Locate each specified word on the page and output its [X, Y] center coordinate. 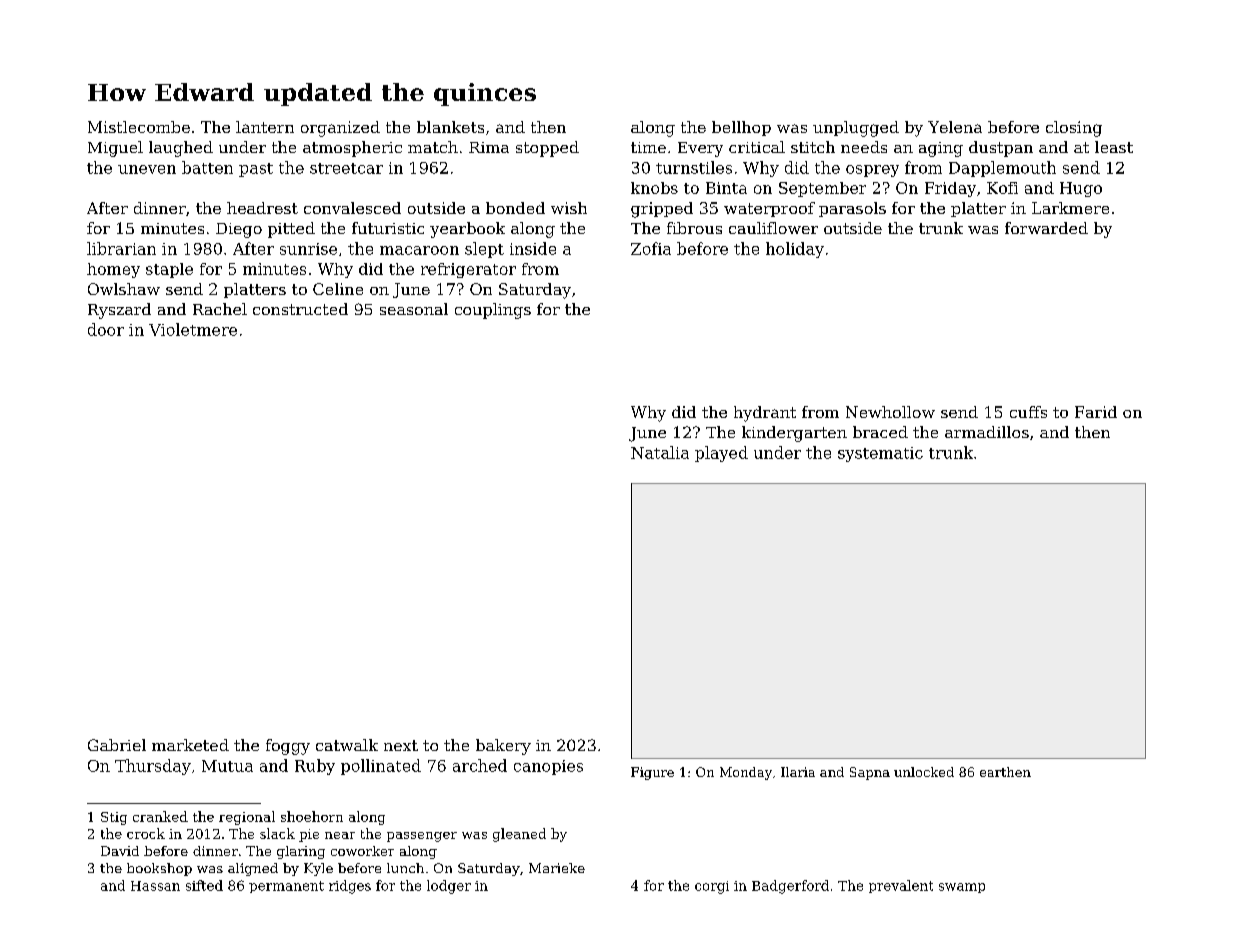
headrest [262, 208]
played [721, 454]
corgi [712, 887]
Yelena [955, 127]
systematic [880, 454]
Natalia [660, 452]
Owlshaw [124, 289]
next [401, 745]
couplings [493, 311]
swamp [962, 888]
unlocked [924, 772]
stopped [547, 149]
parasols [852, 209]
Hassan [155, 886]
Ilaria [798, 772]
